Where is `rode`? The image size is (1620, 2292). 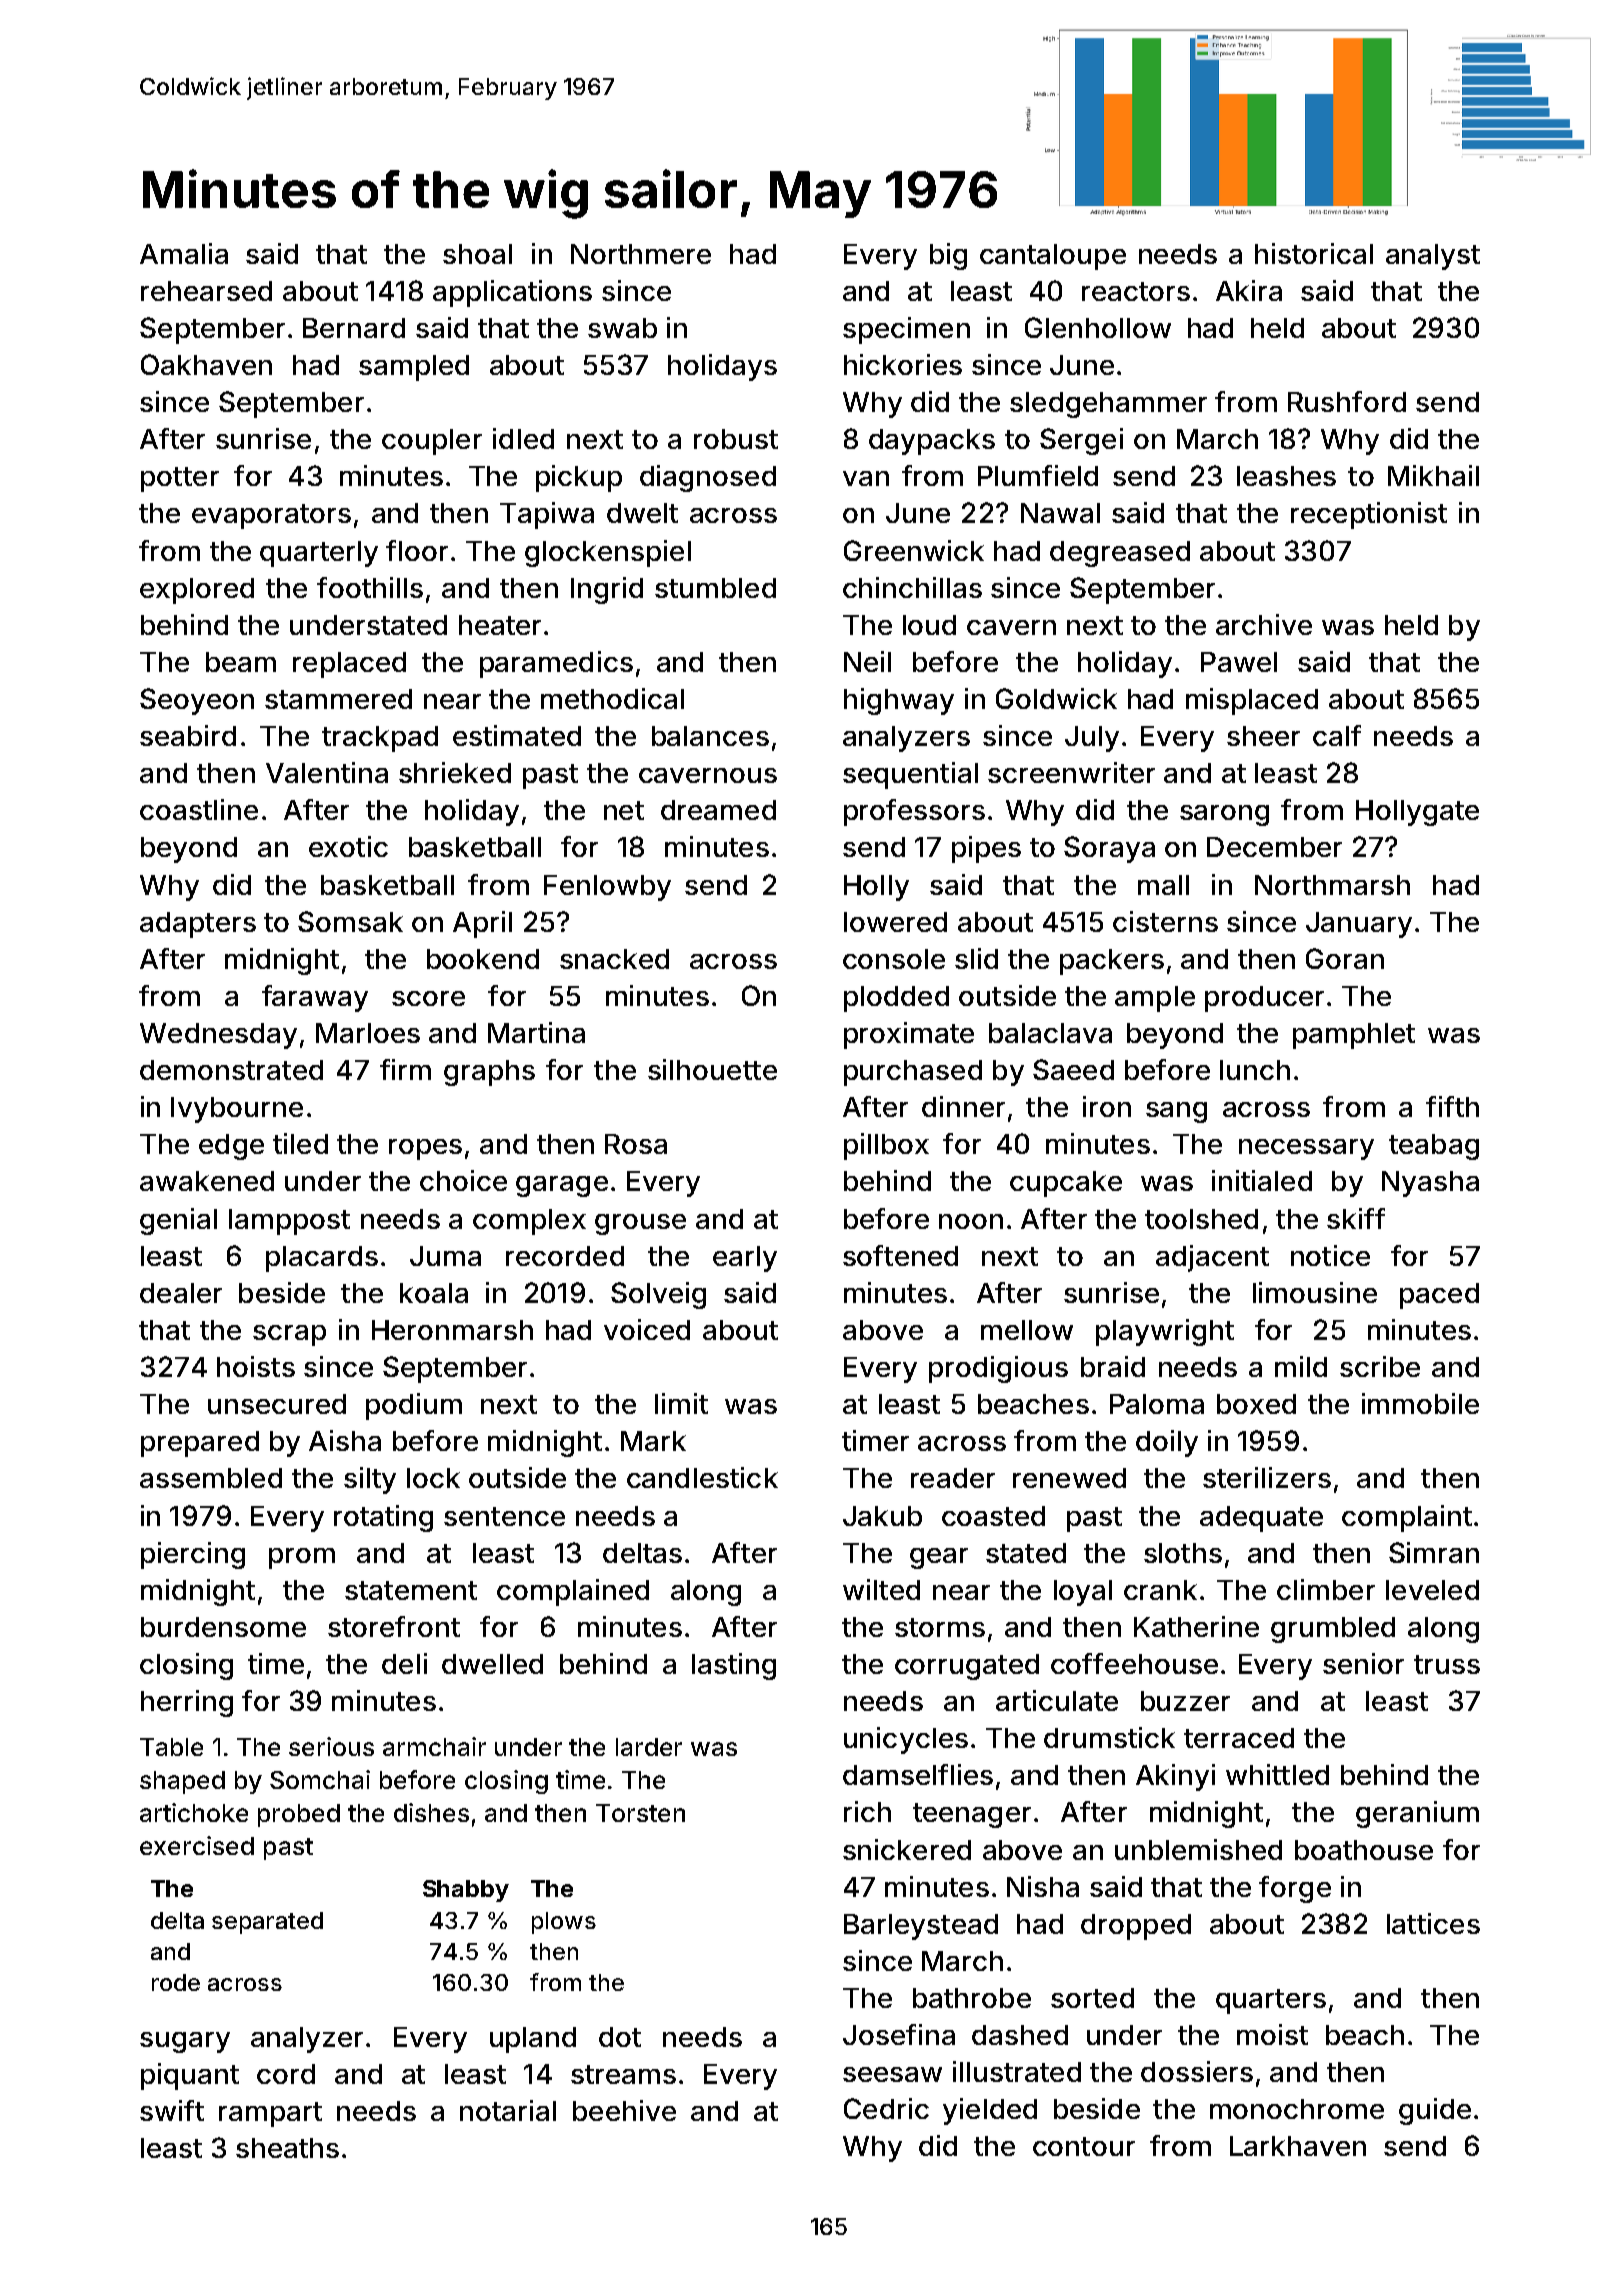
rode is located at coordinates (176, 1982).
